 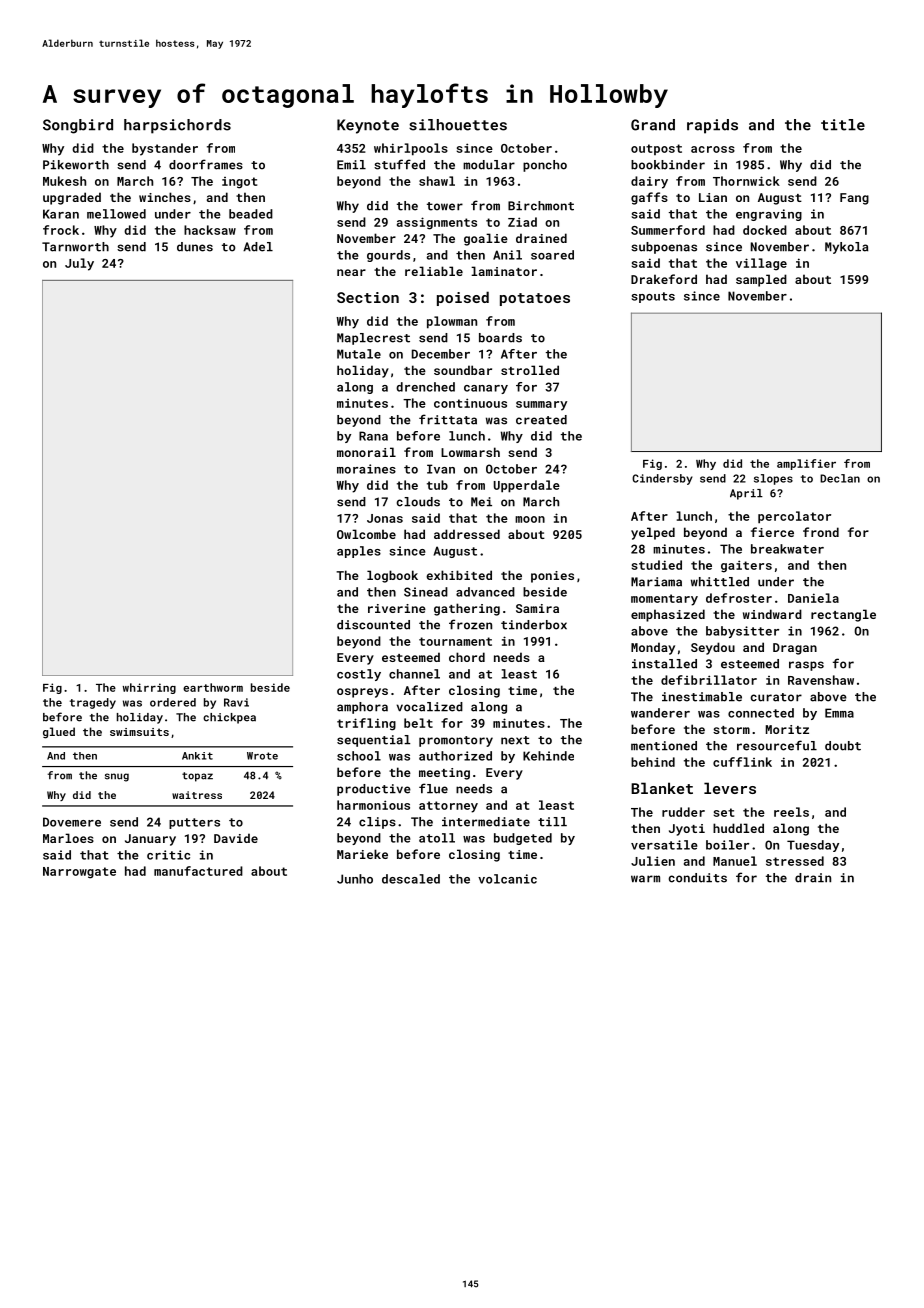 What do you see at coordinates (359, 552) in the screenshot?
I see `apples` at bounding box center [359, 552].
